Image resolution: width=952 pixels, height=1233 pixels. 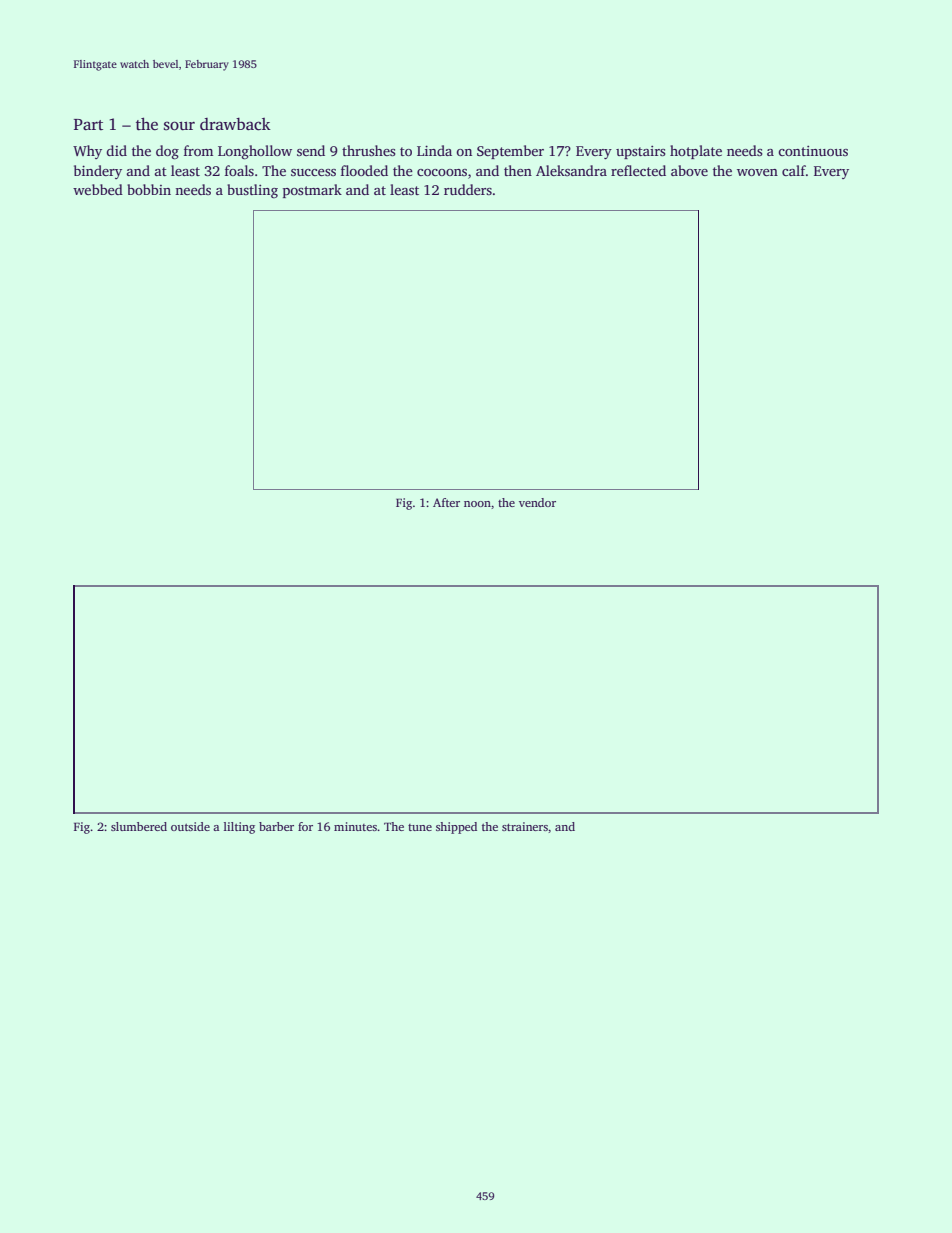 I want to click on rudders, so click(x=468, y=189).
